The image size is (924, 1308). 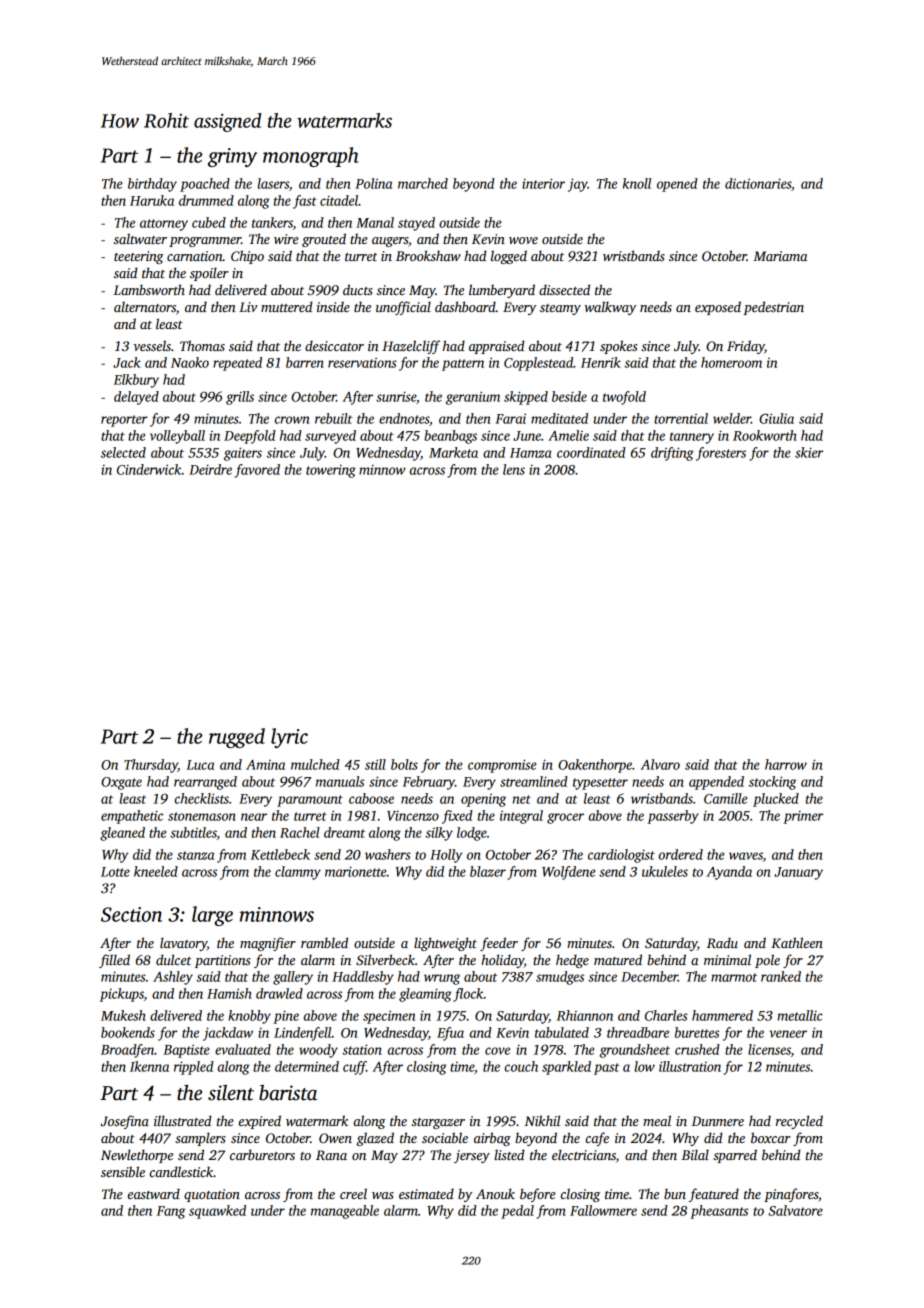 I want to click on illustrated, so click(x=183, y=1120).
